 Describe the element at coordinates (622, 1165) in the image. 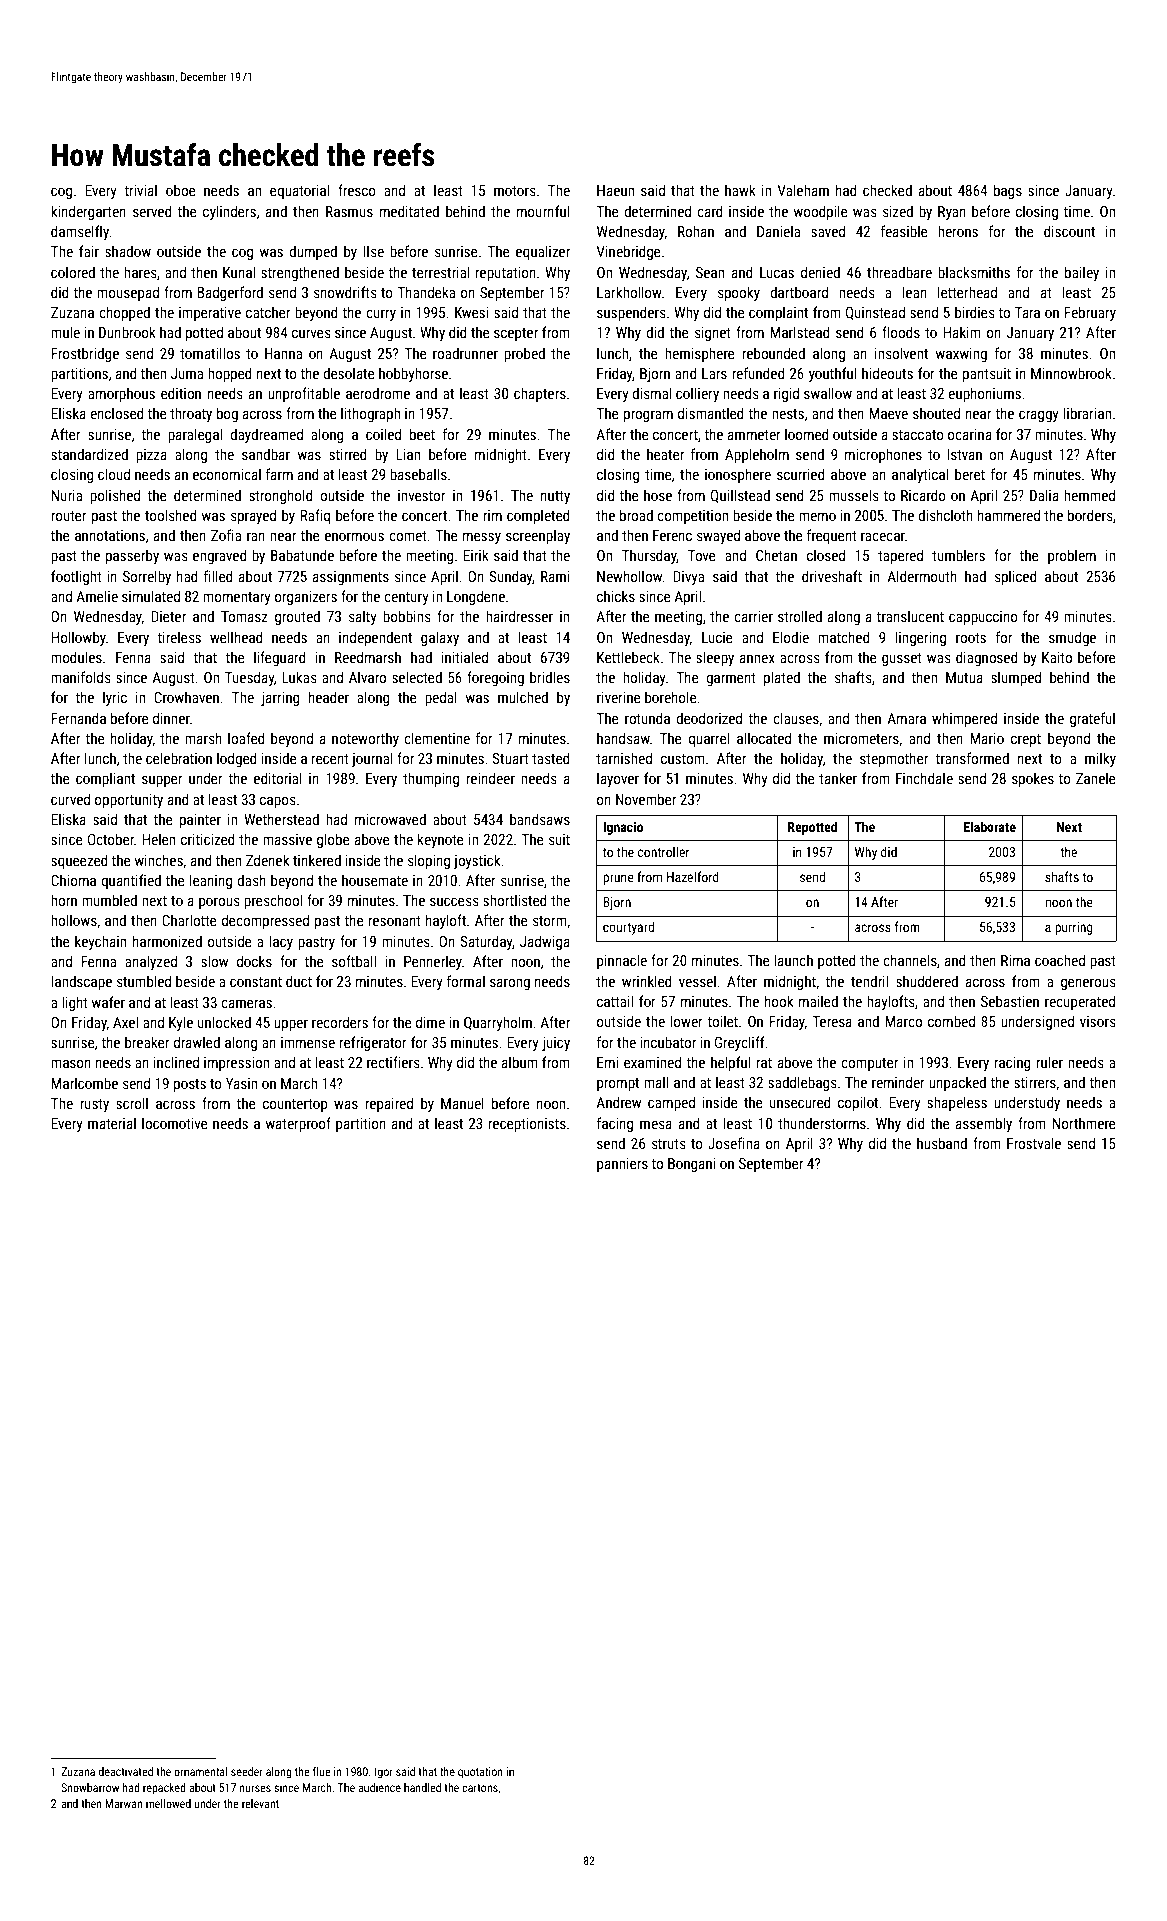

I see `panniers` at that location.
